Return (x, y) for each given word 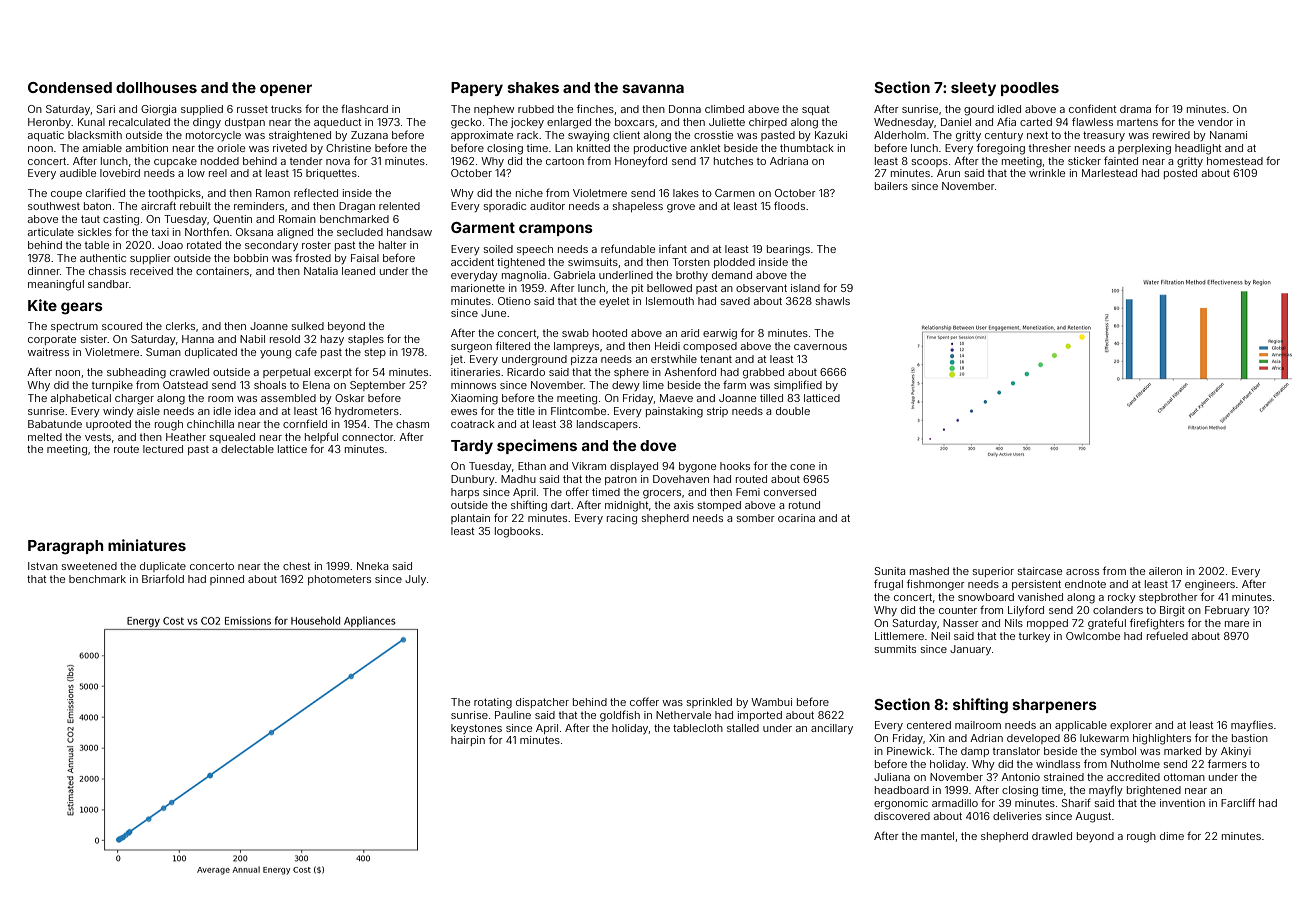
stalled (743, 728)
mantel (937, 836)
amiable (102, 148)
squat (815, 110)
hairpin (468, 741)
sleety (973, 89)
